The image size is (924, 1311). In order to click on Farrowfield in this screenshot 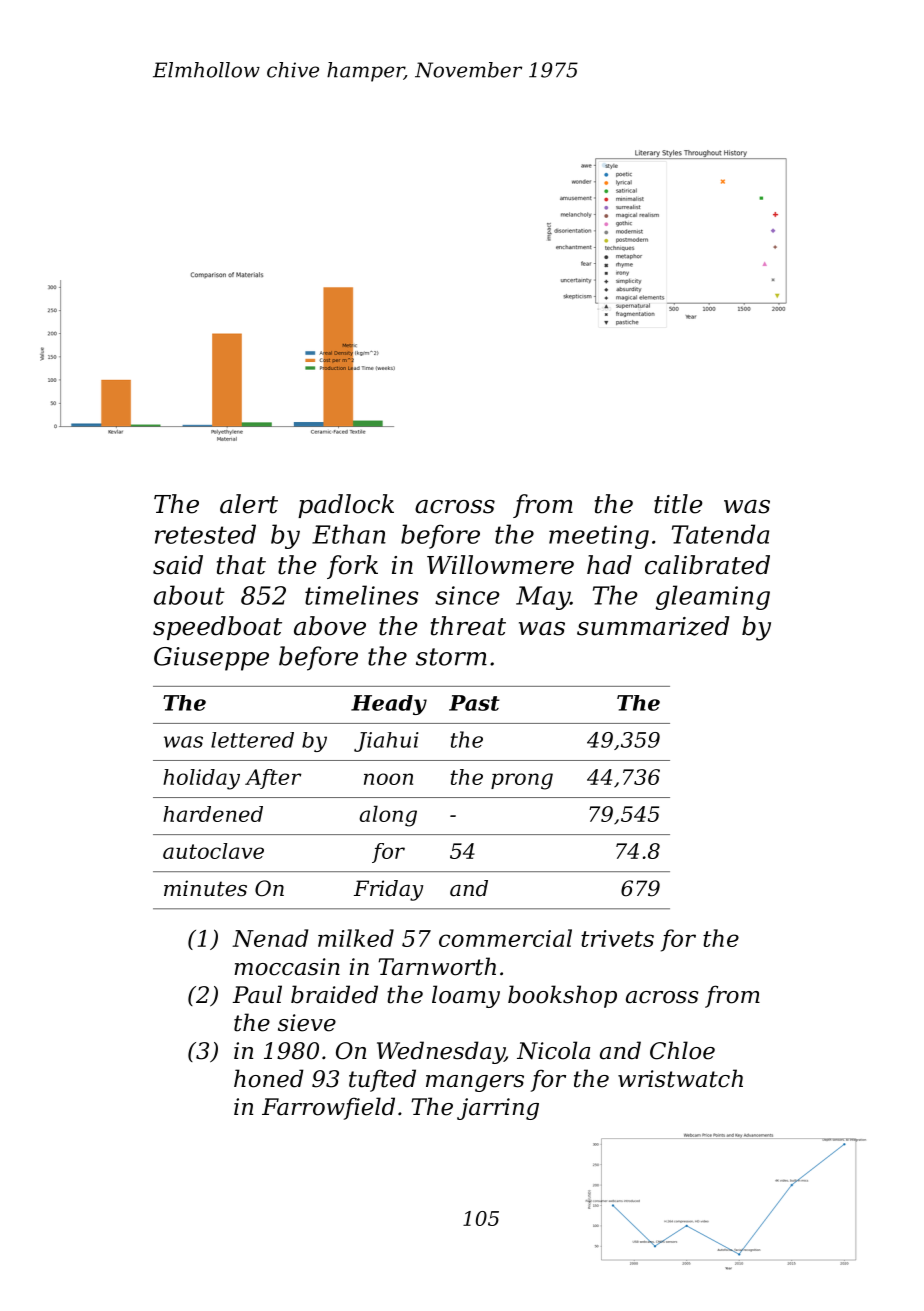, I will do `click(328, 1108)`.
